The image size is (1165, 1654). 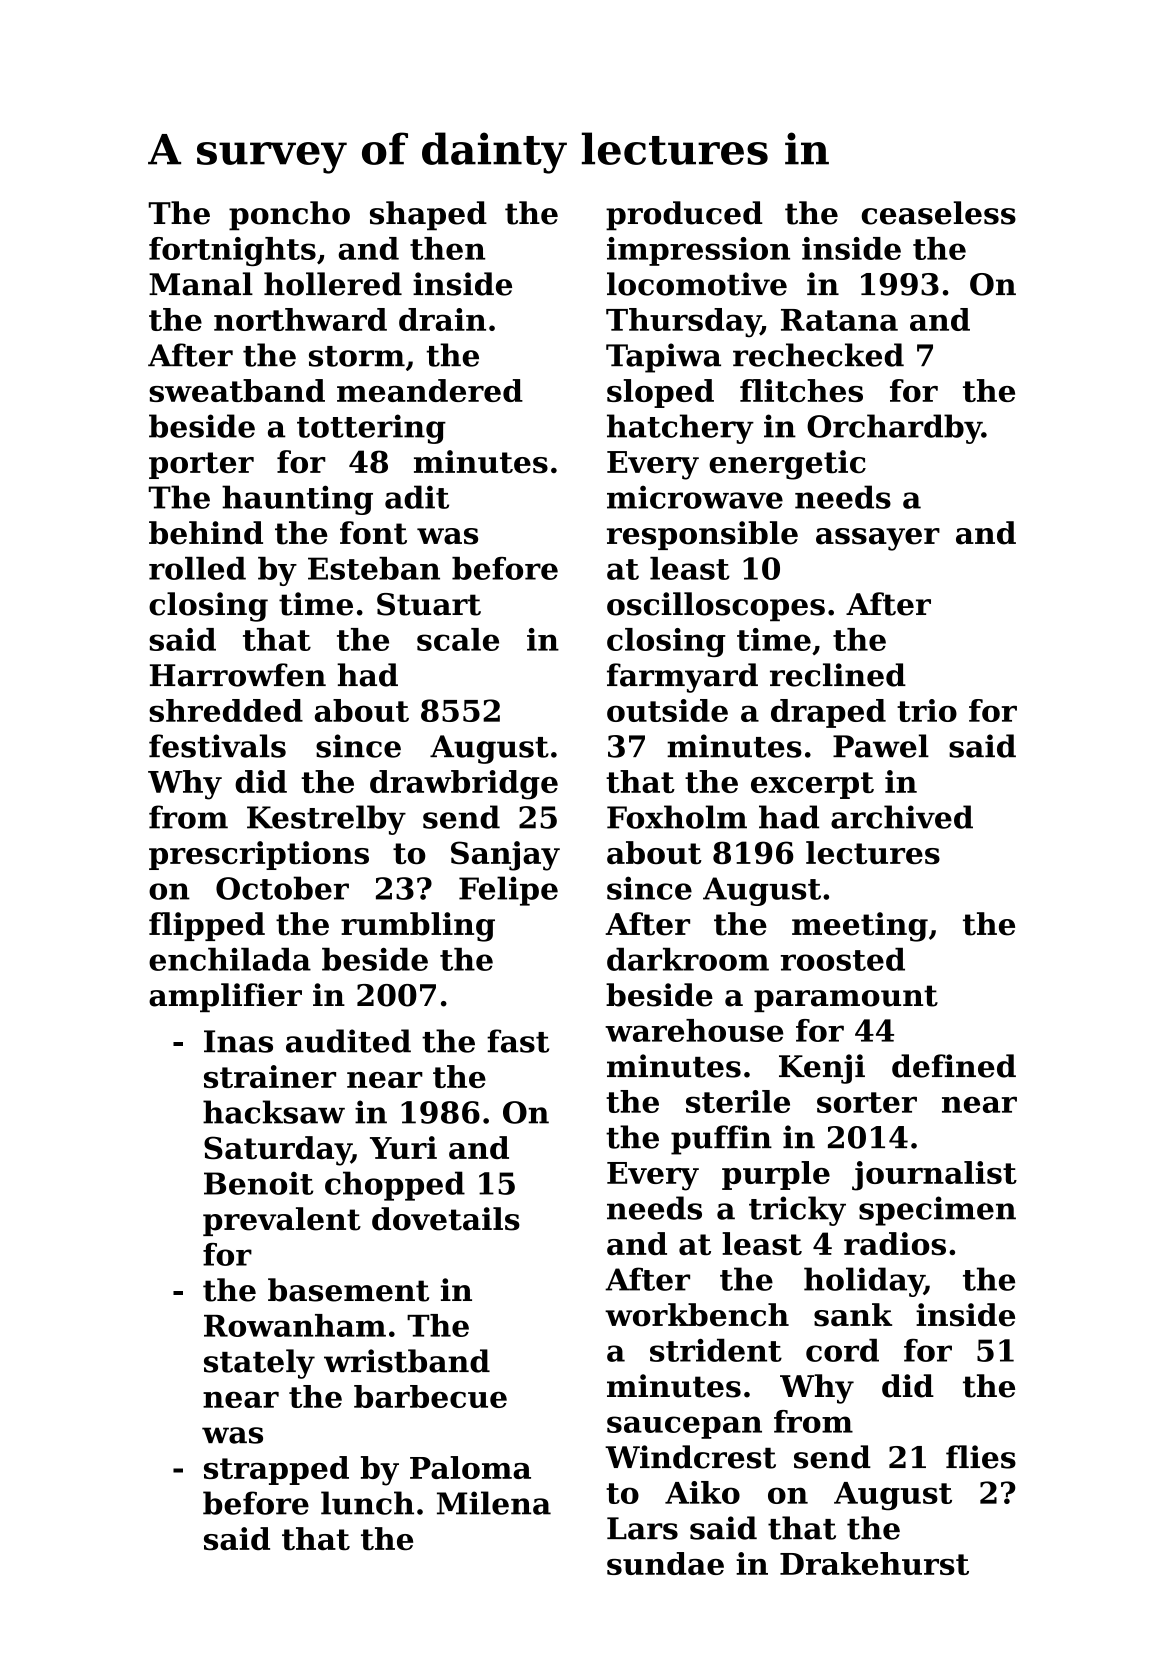 What do you see at coordinates (289, 215) in the screenshot?
I see `poncho` at bounding box center [289, 215].
